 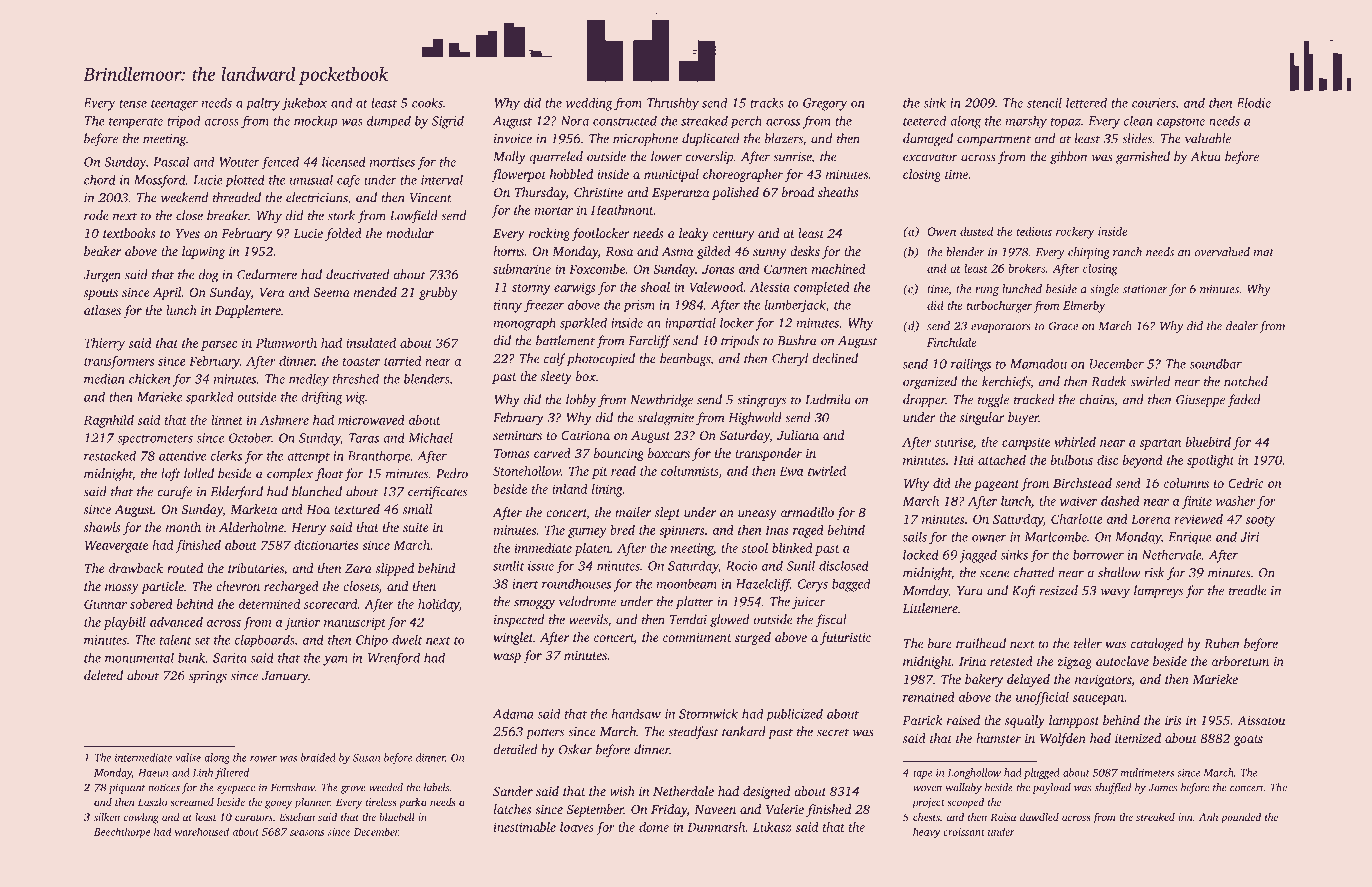 I want to click on rode, so click(x=96, y=215).
